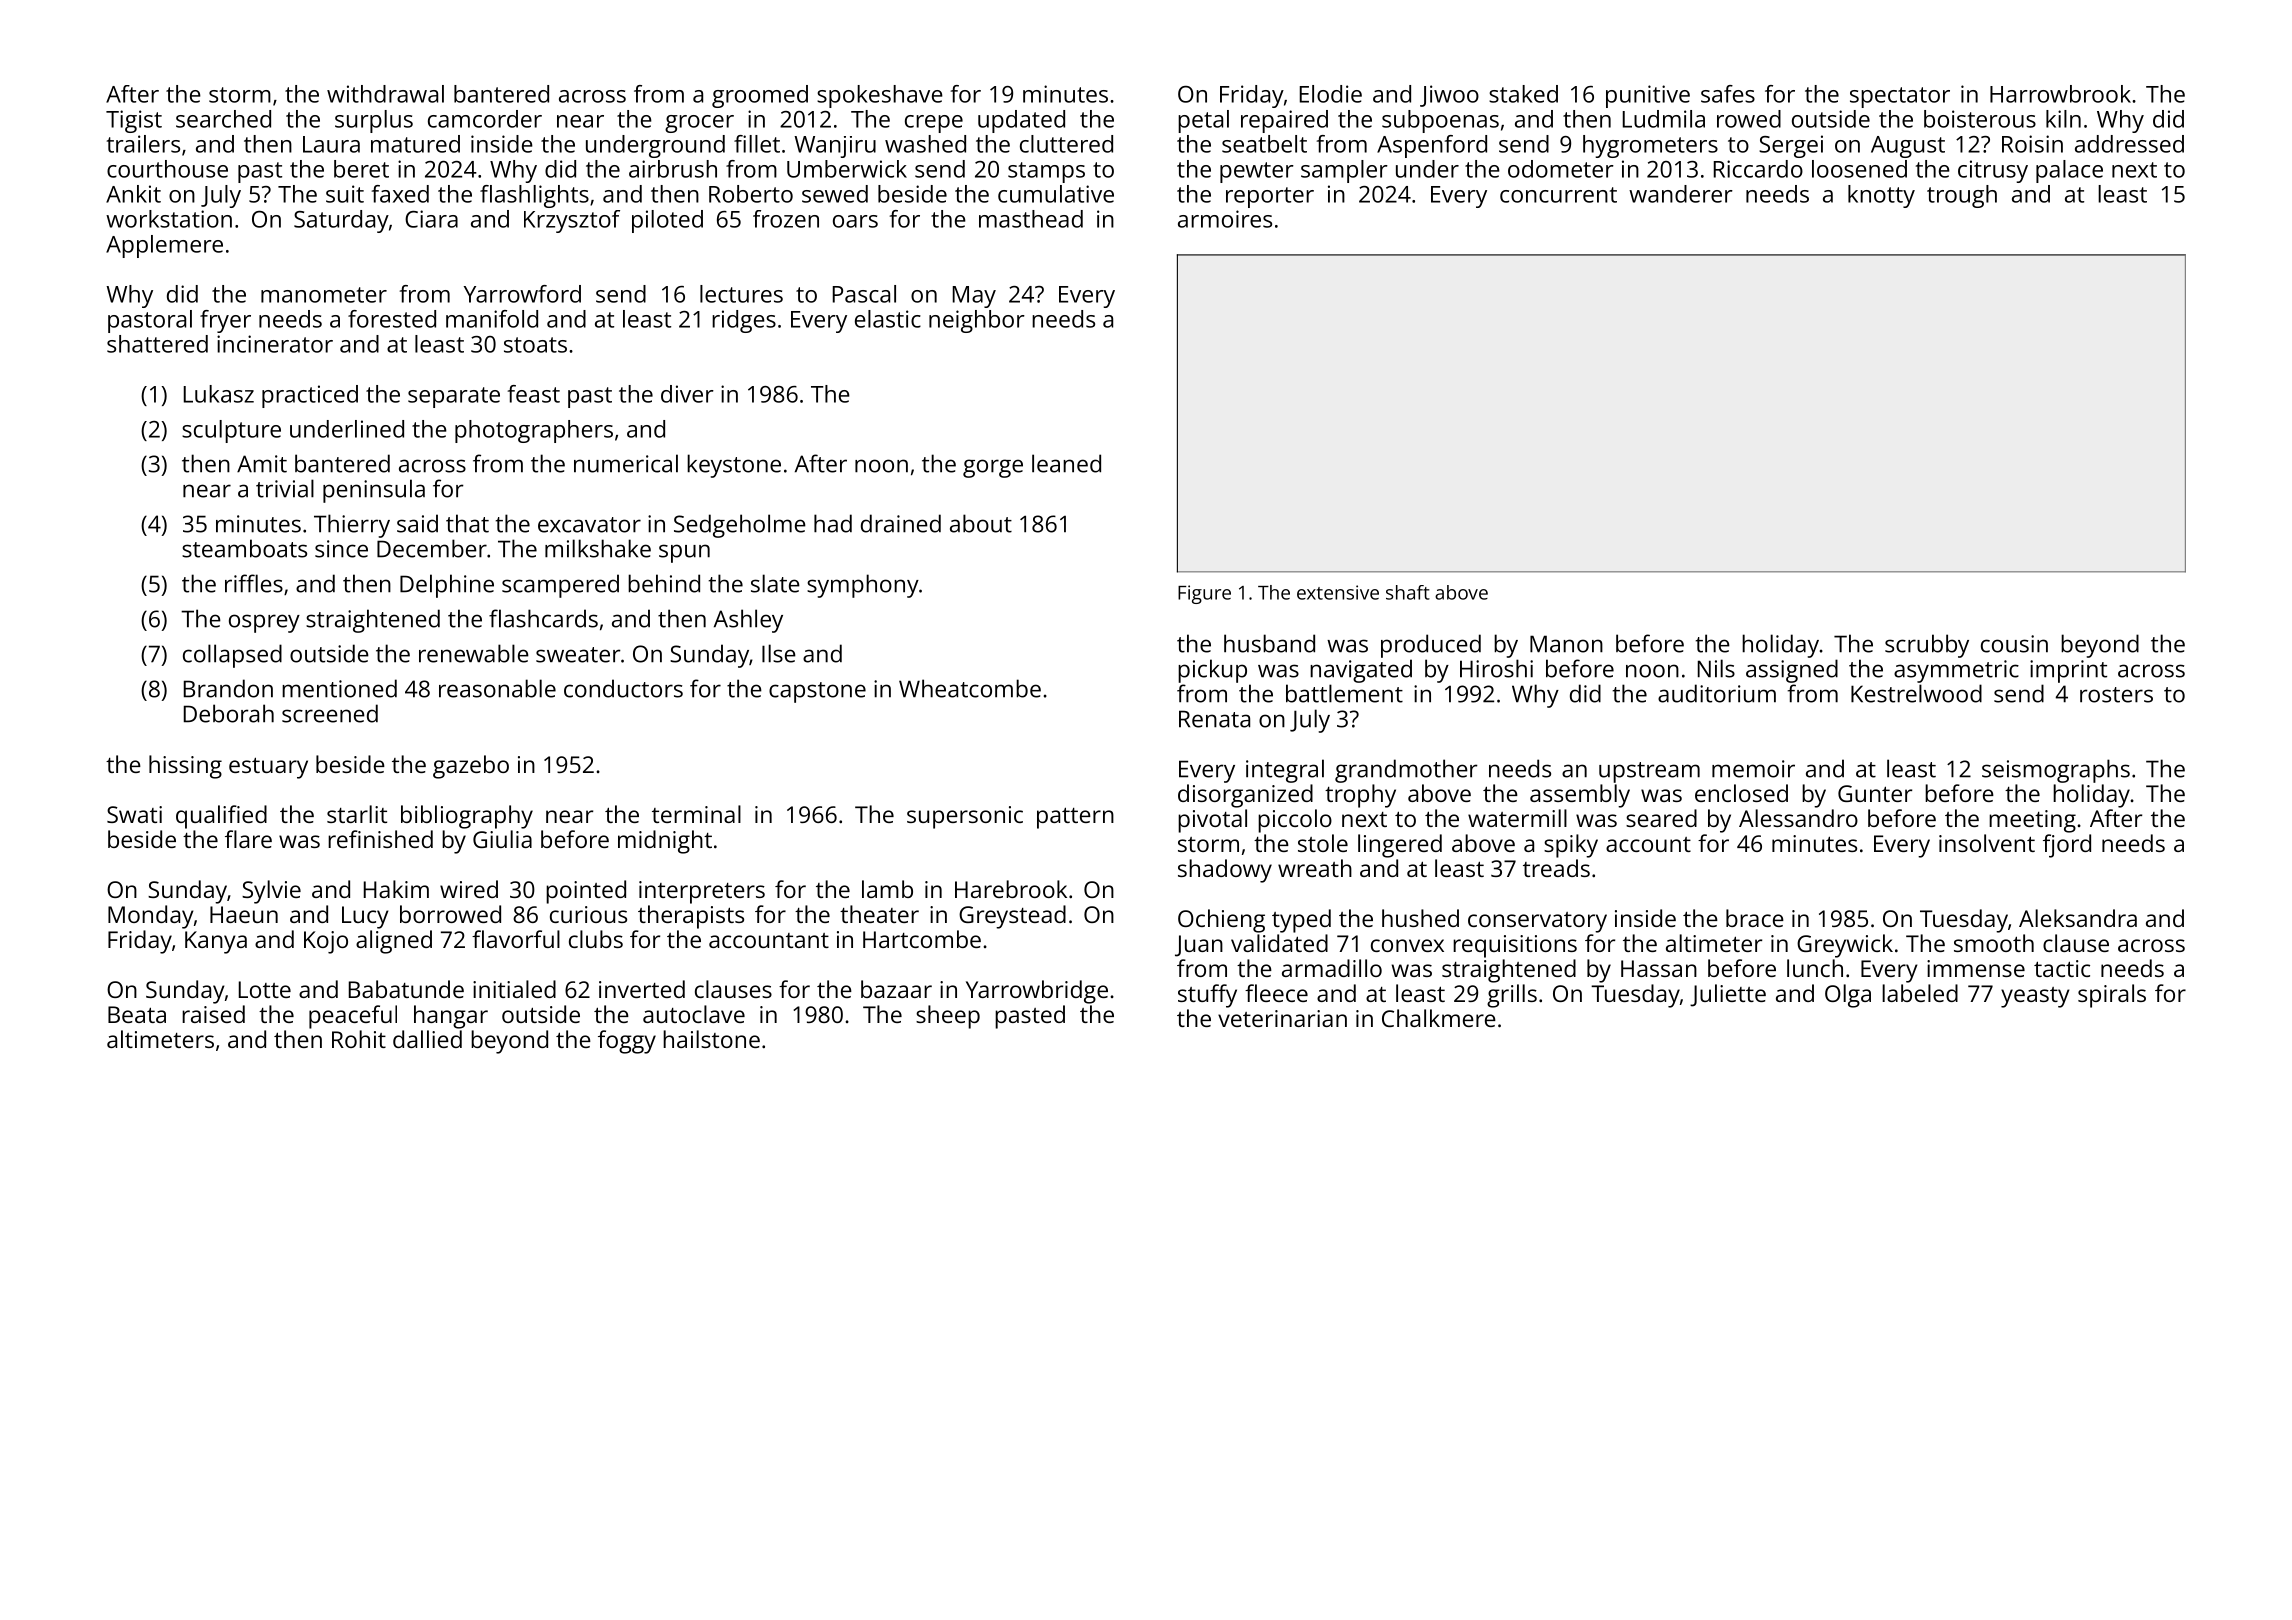 The width and height of the page is (2292, 1620). What do you see at coordinates (2014, 644) in the page?
I see `cousin` at bounding box center [2014, 644].
